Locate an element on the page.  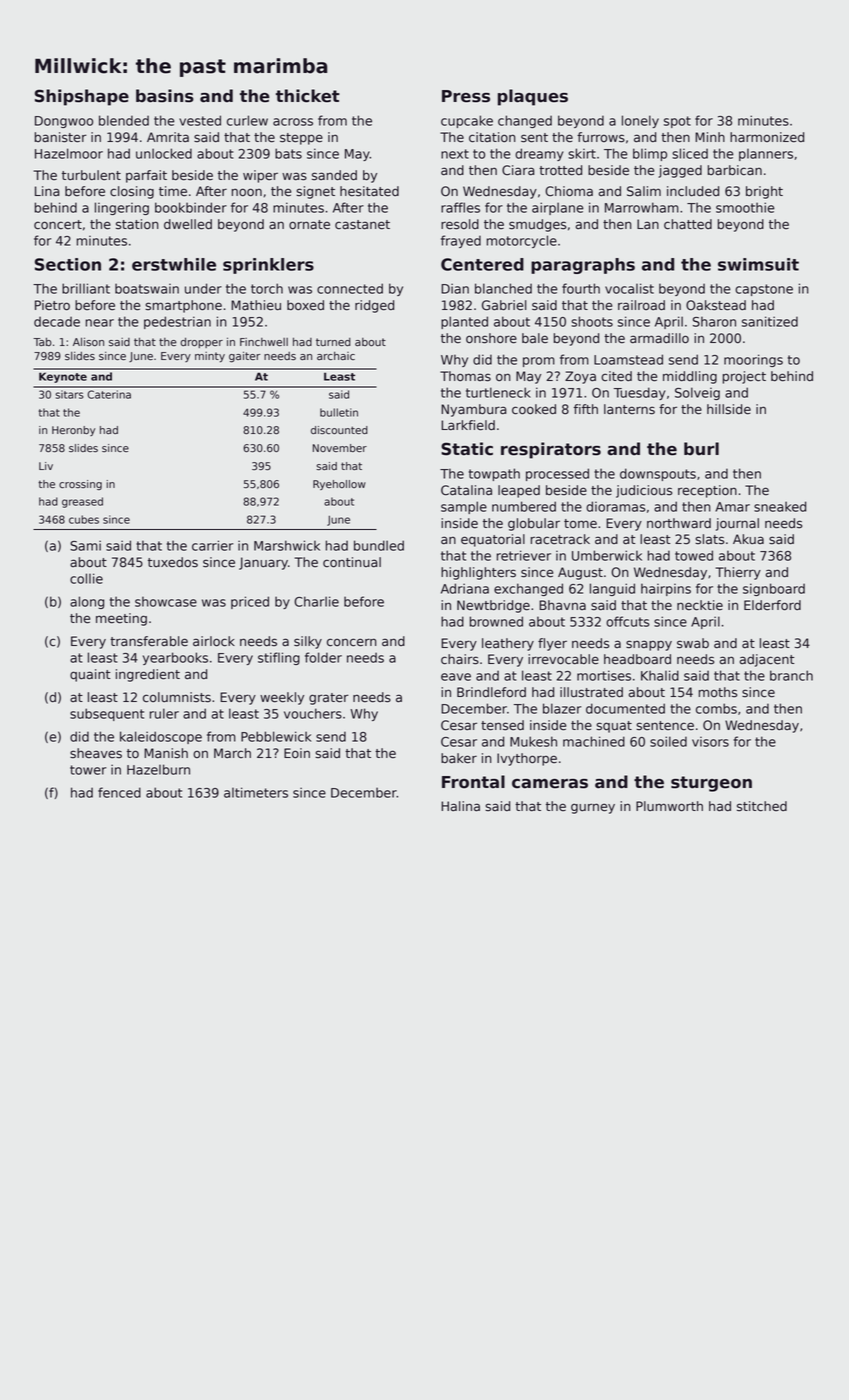
hillside is located at coordinates (729, 409).
